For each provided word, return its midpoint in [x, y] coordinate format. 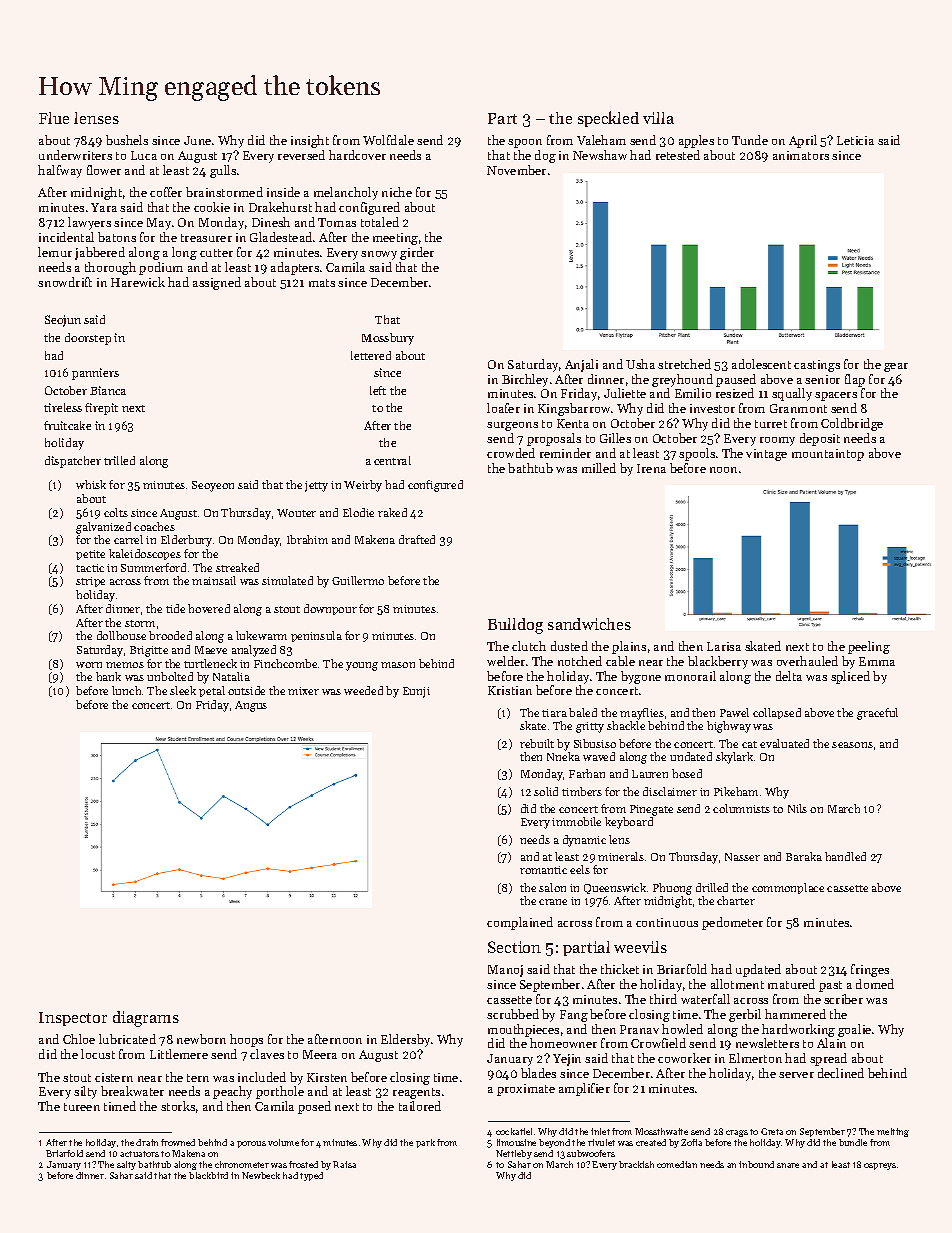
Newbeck [261, 1175]
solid [546, 791]
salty [126, 1165]
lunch [126, 690]
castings [817, 366]
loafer [503, 408]
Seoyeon [213, 486]
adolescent [761, 364]
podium [161, 268]
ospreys [880, 1166]
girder [417, 253]
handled [845, 856]
